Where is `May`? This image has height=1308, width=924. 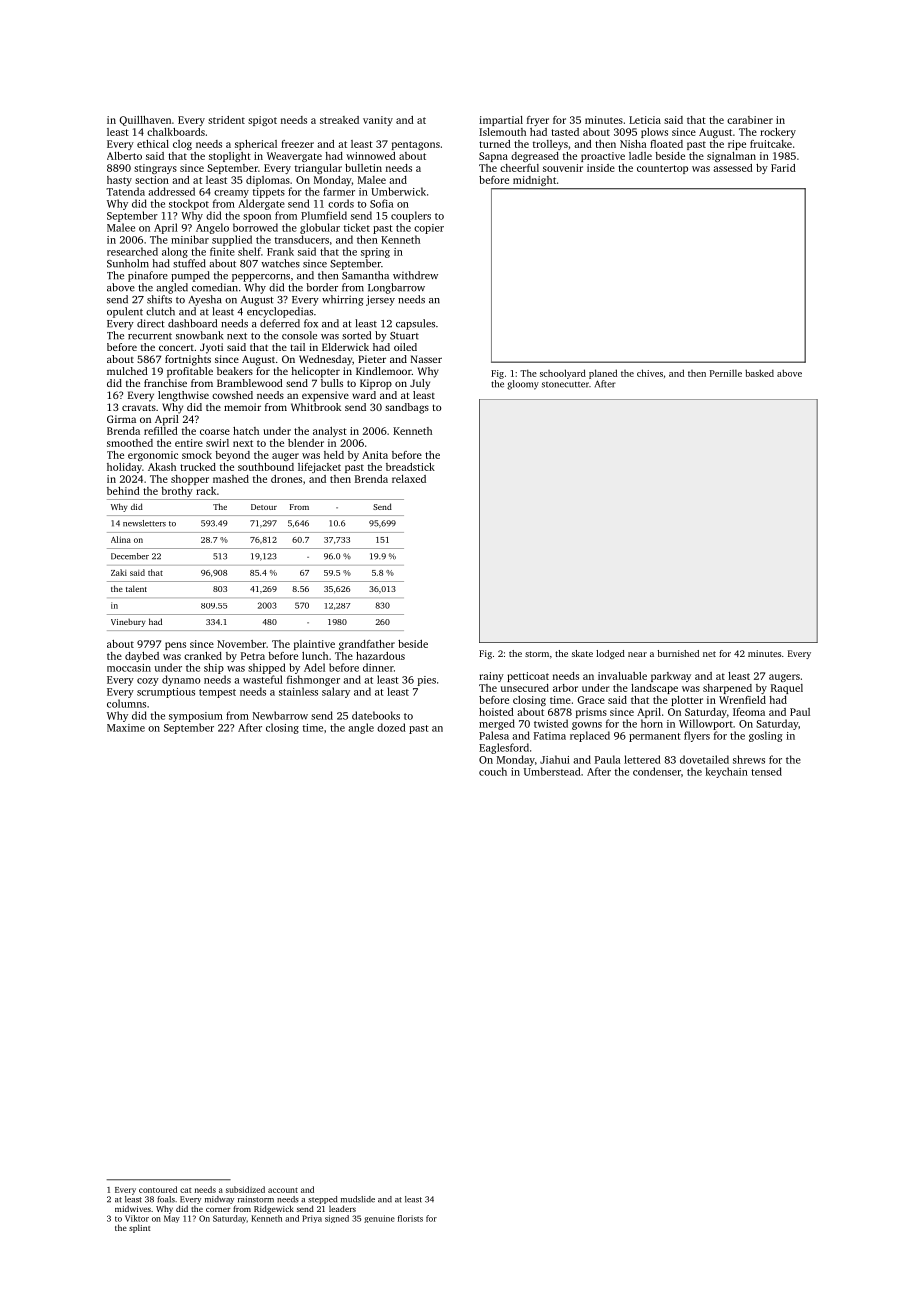
May is located at coordinates (172, 1219).
